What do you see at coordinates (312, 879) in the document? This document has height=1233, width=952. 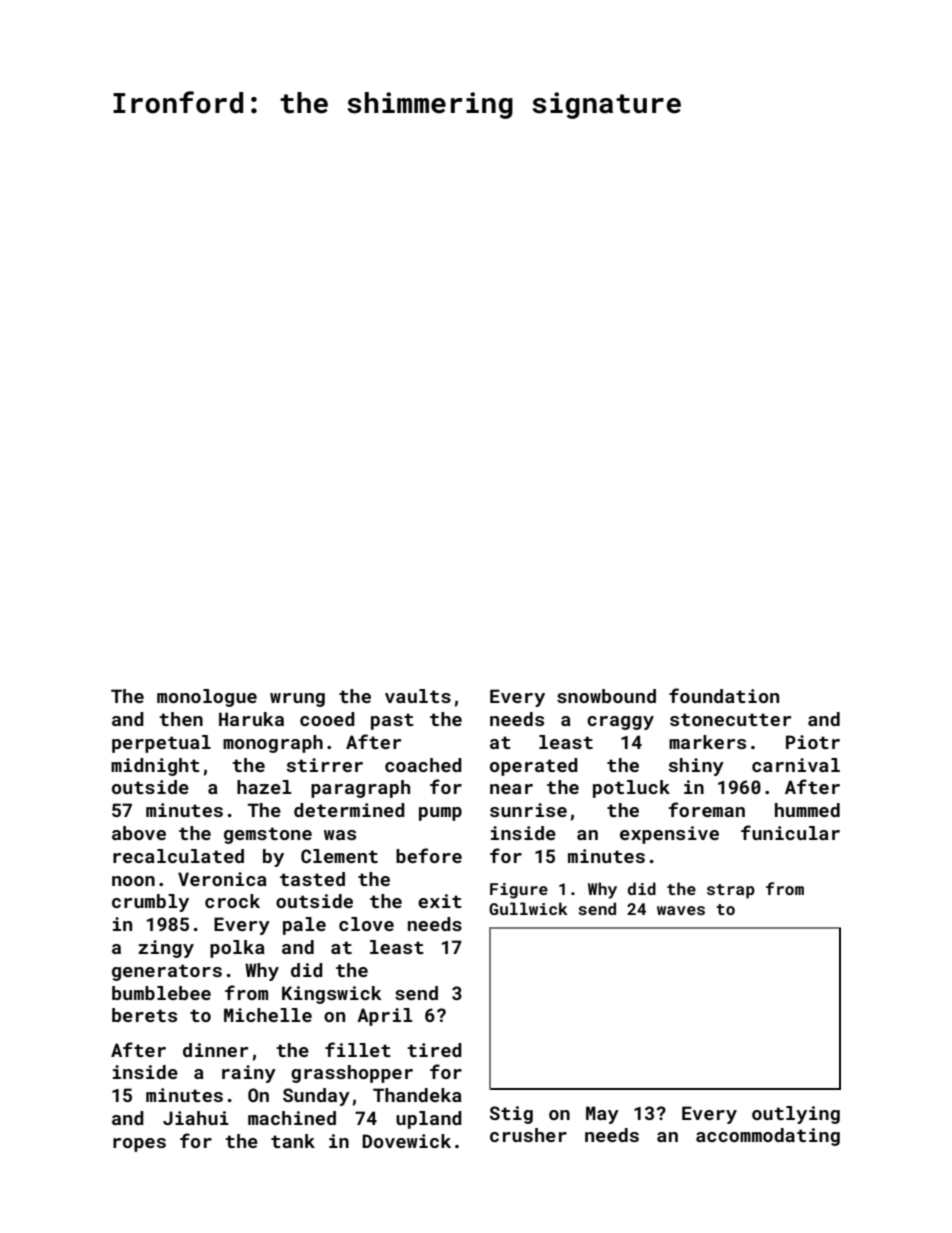 I see `tasted` at bounding box center [312, 879].
